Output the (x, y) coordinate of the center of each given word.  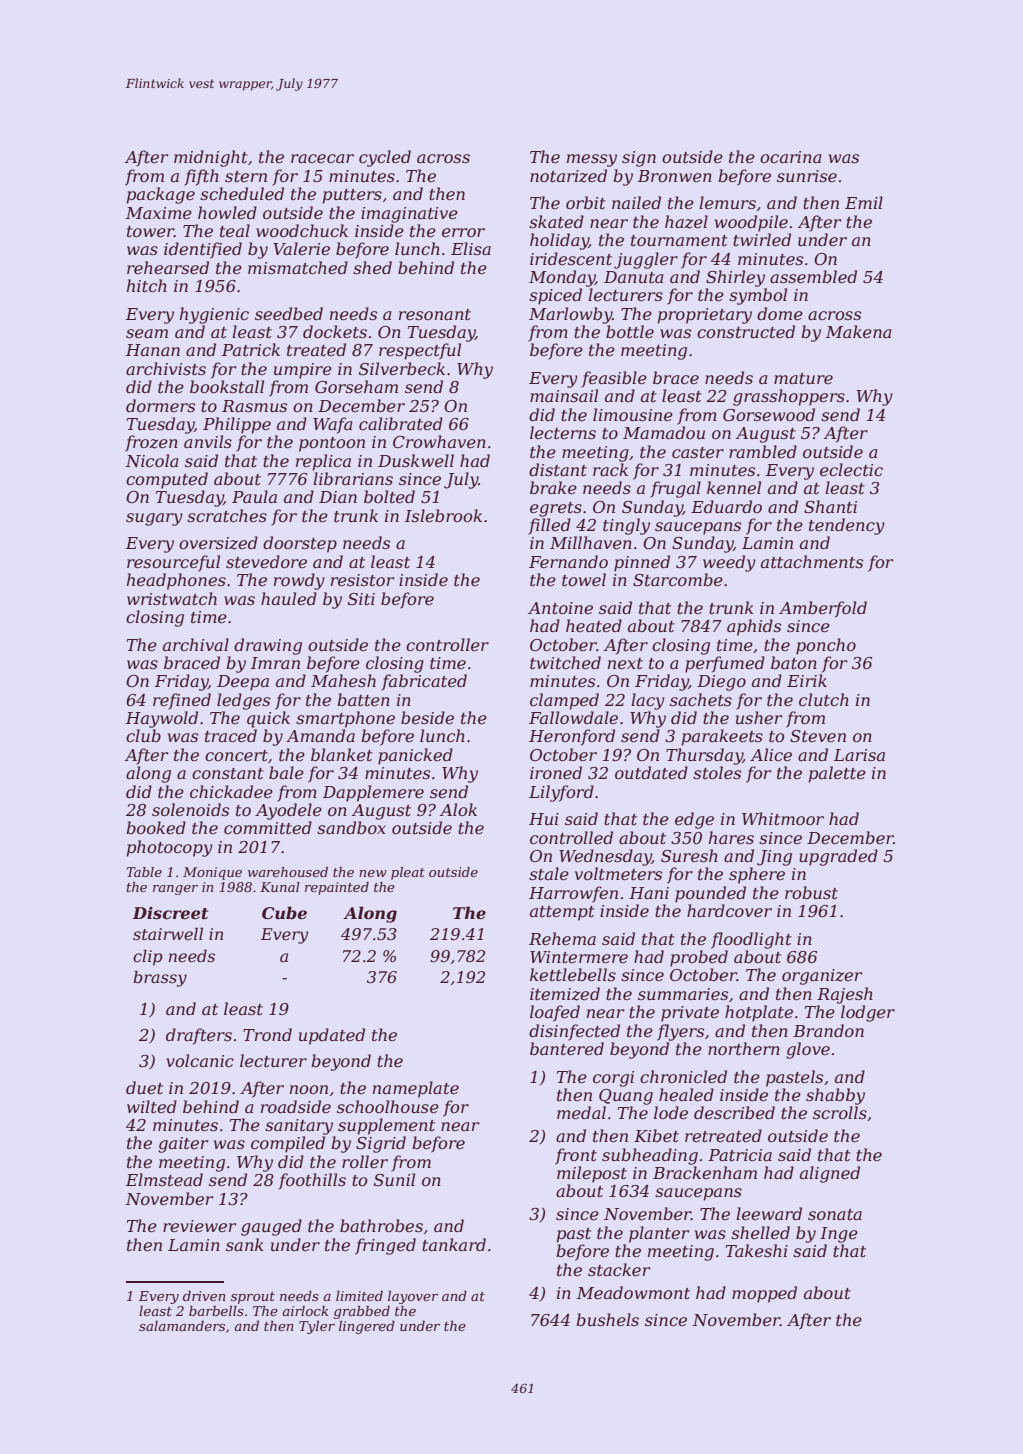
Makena (859, 331)
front (576, 1156)
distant (558, 469)
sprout (253, 1298)
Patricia (740, 1155)
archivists (166, 368)
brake (553, 487)
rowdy (299, 581)
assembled (813, 276)
